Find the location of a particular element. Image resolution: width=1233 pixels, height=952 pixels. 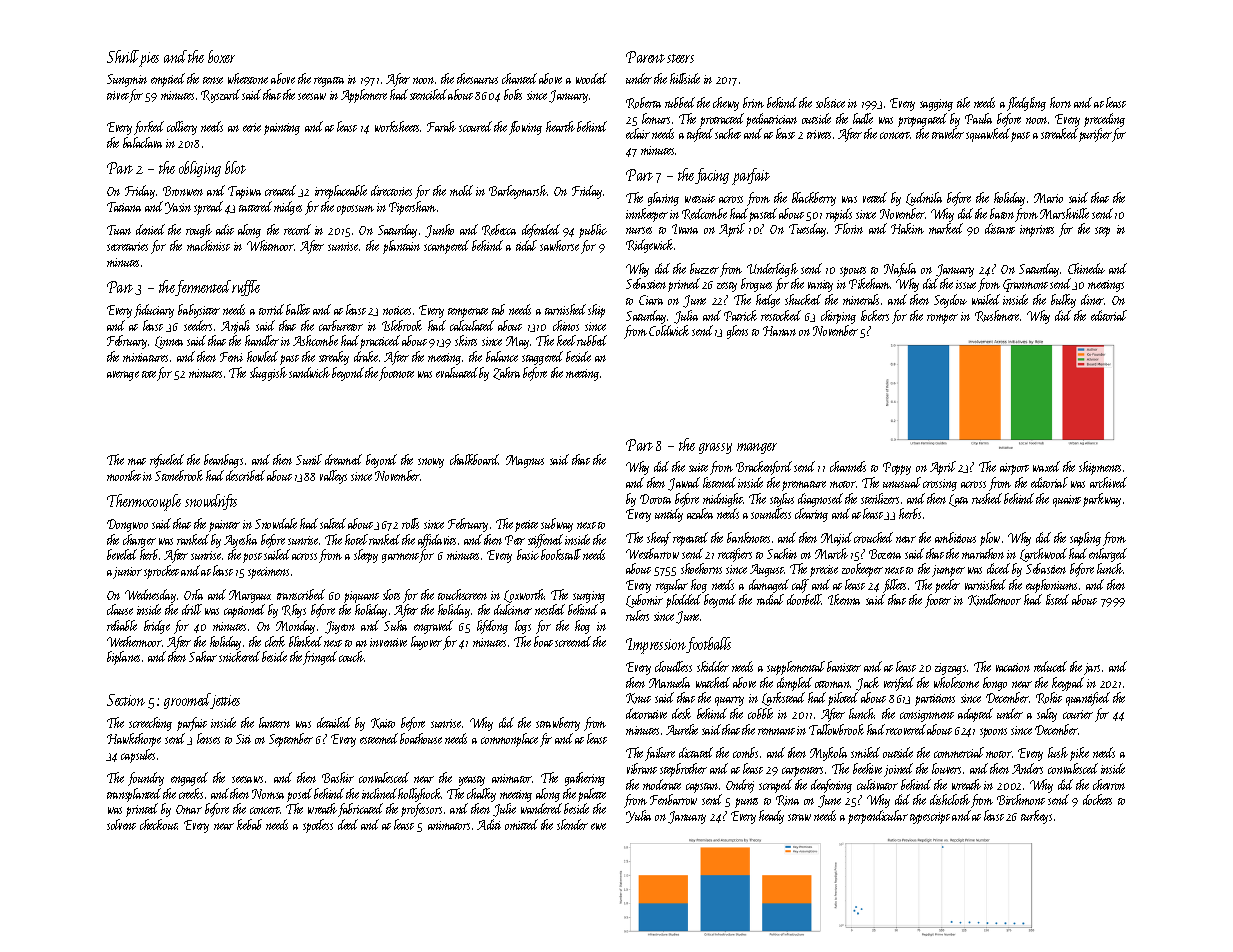

carpenters is located at coordinates (802, 772).
